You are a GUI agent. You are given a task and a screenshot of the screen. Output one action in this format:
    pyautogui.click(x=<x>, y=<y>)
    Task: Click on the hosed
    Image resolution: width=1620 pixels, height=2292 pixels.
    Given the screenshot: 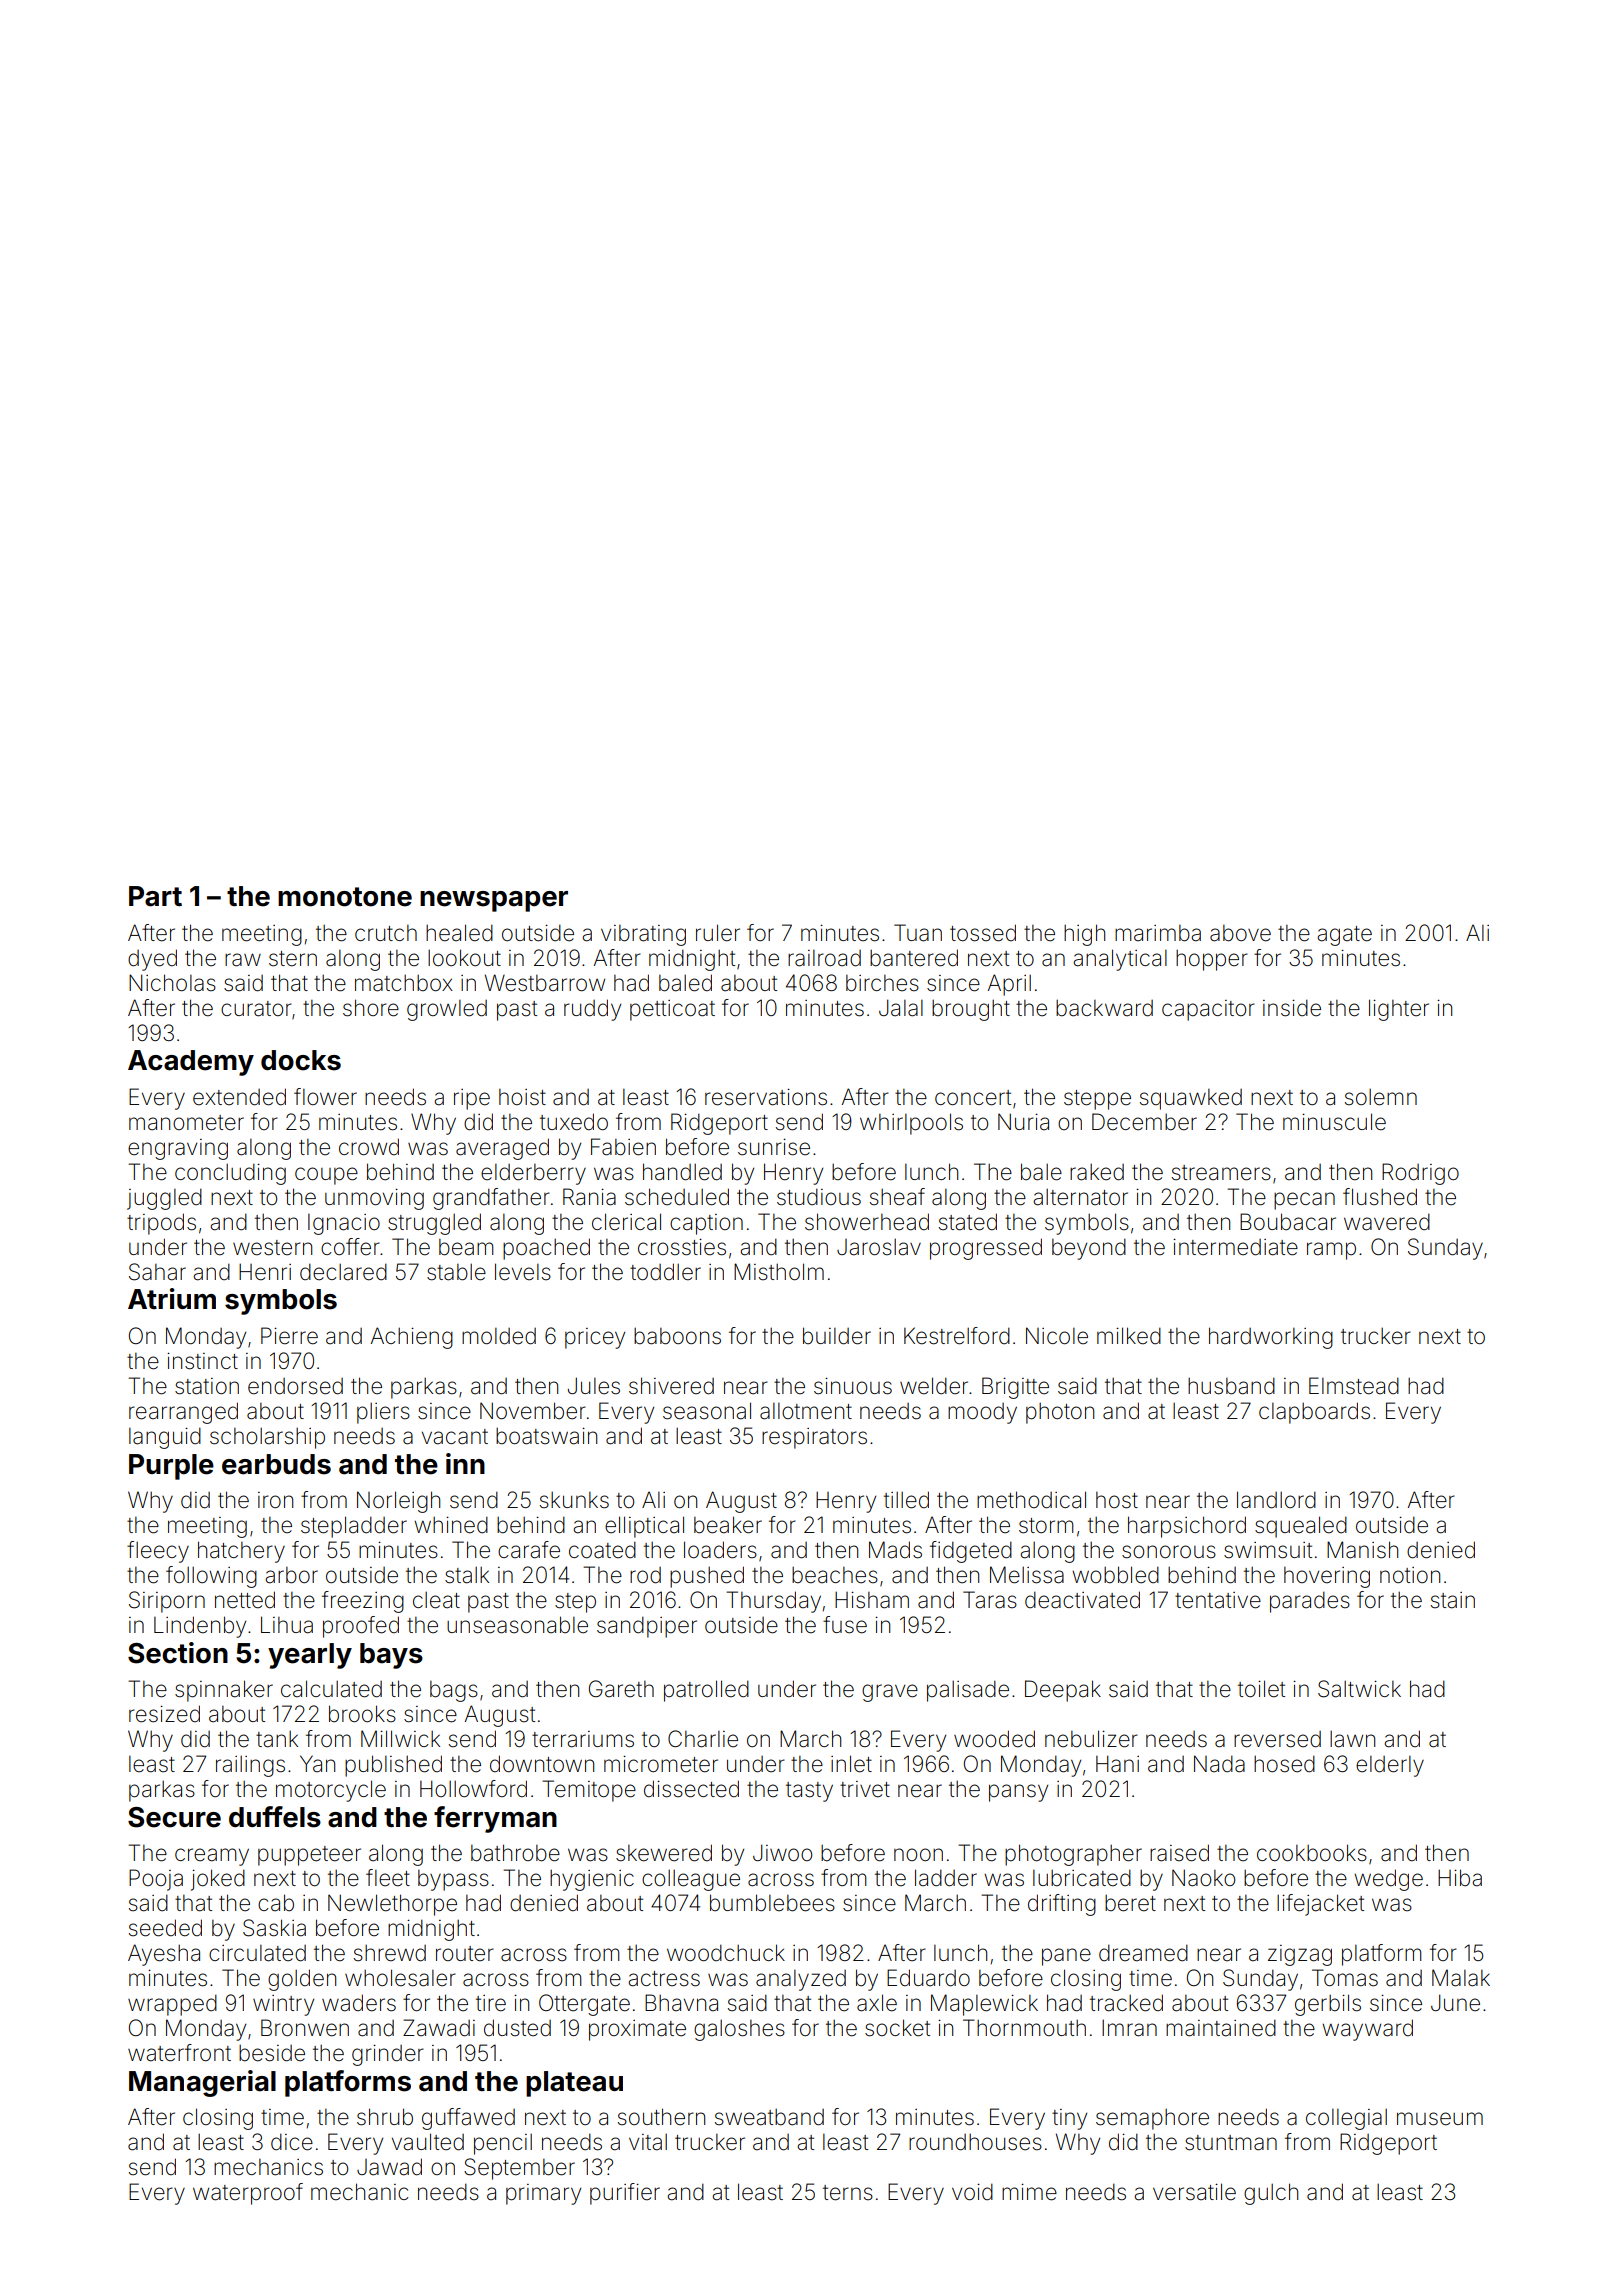 What is the action you would take?
    pyautogui.click(x=1284, y=1764)
